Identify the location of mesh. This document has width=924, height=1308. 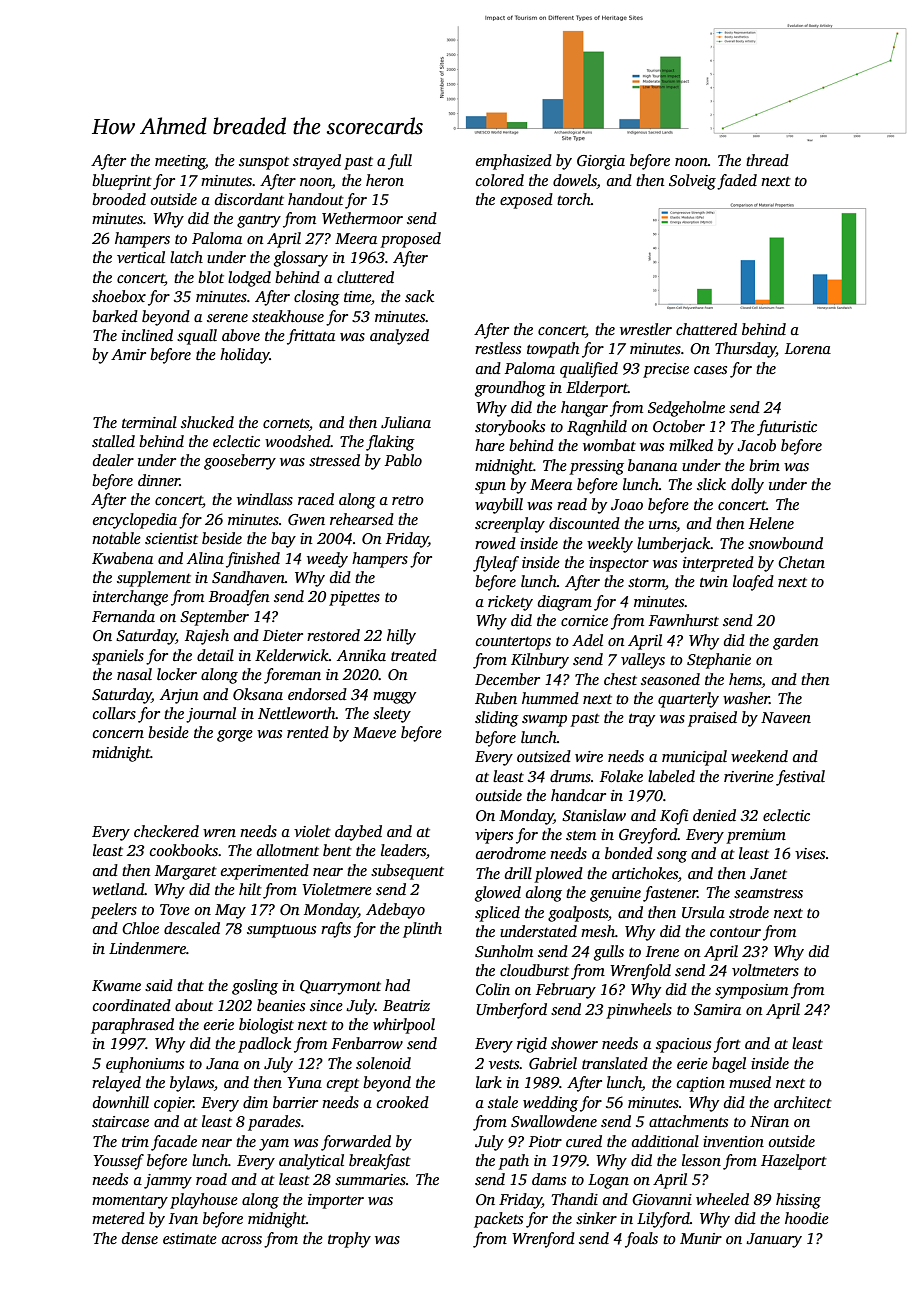
(598, 931).
